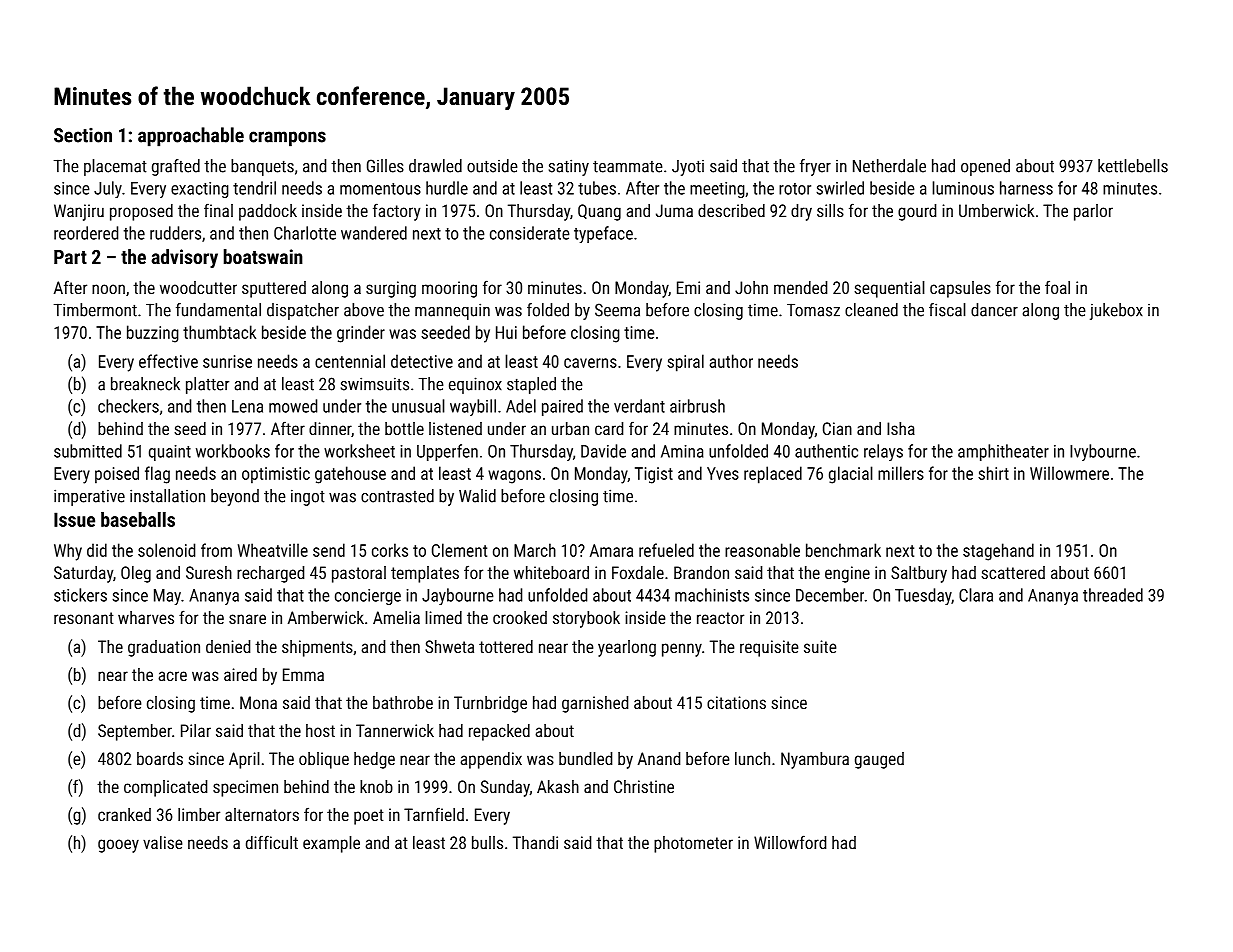  I want to click on threaded, so click(1113, 595).
